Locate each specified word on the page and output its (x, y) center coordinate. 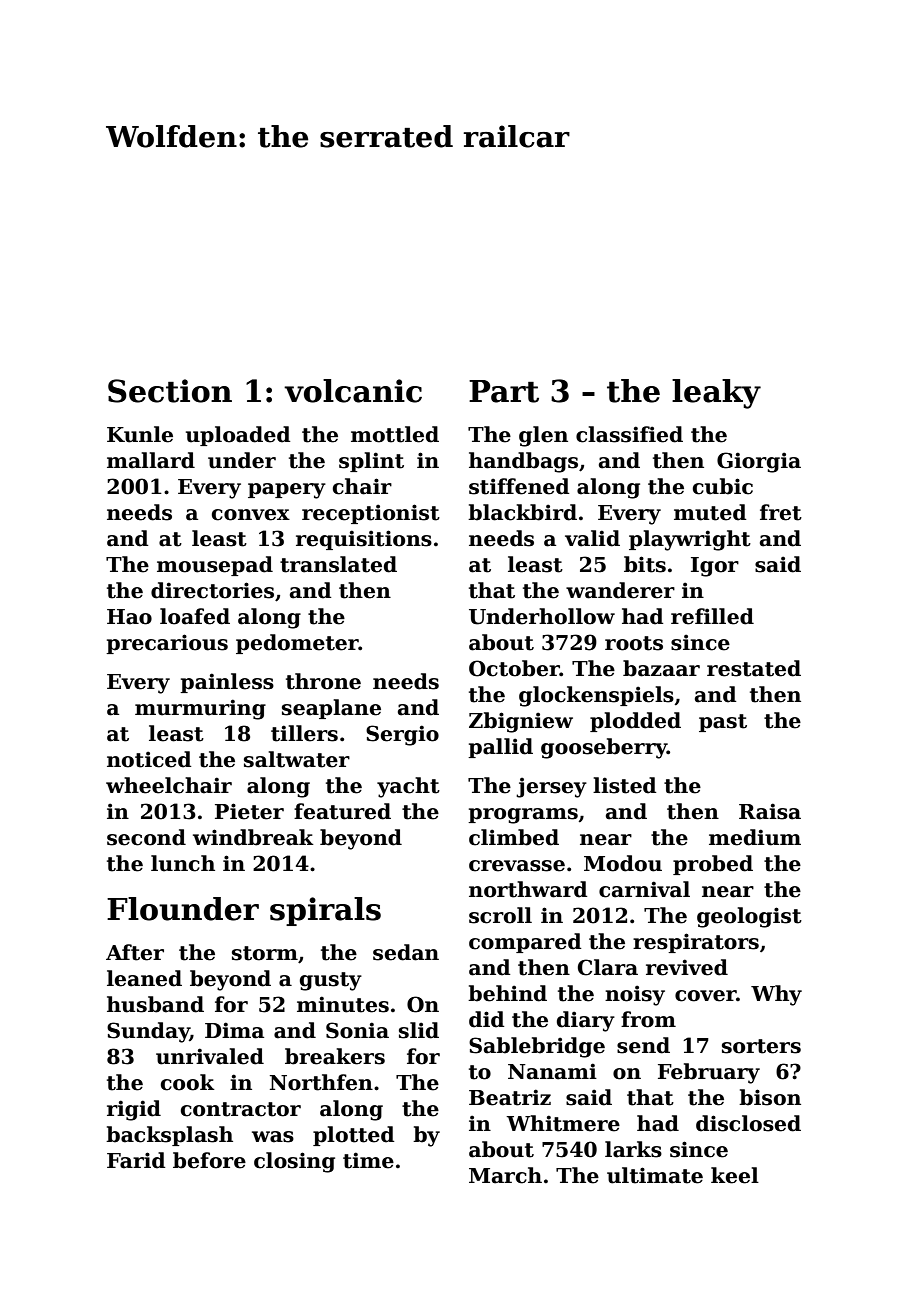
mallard (151, 460)
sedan (406, 952)
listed (624, 785)
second (146, 837)
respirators (696, 943)
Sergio (402, 735)
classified (629, 434)
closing (294, 1162)
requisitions (364, 540)
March (505, 1175)
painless (227, 683)
